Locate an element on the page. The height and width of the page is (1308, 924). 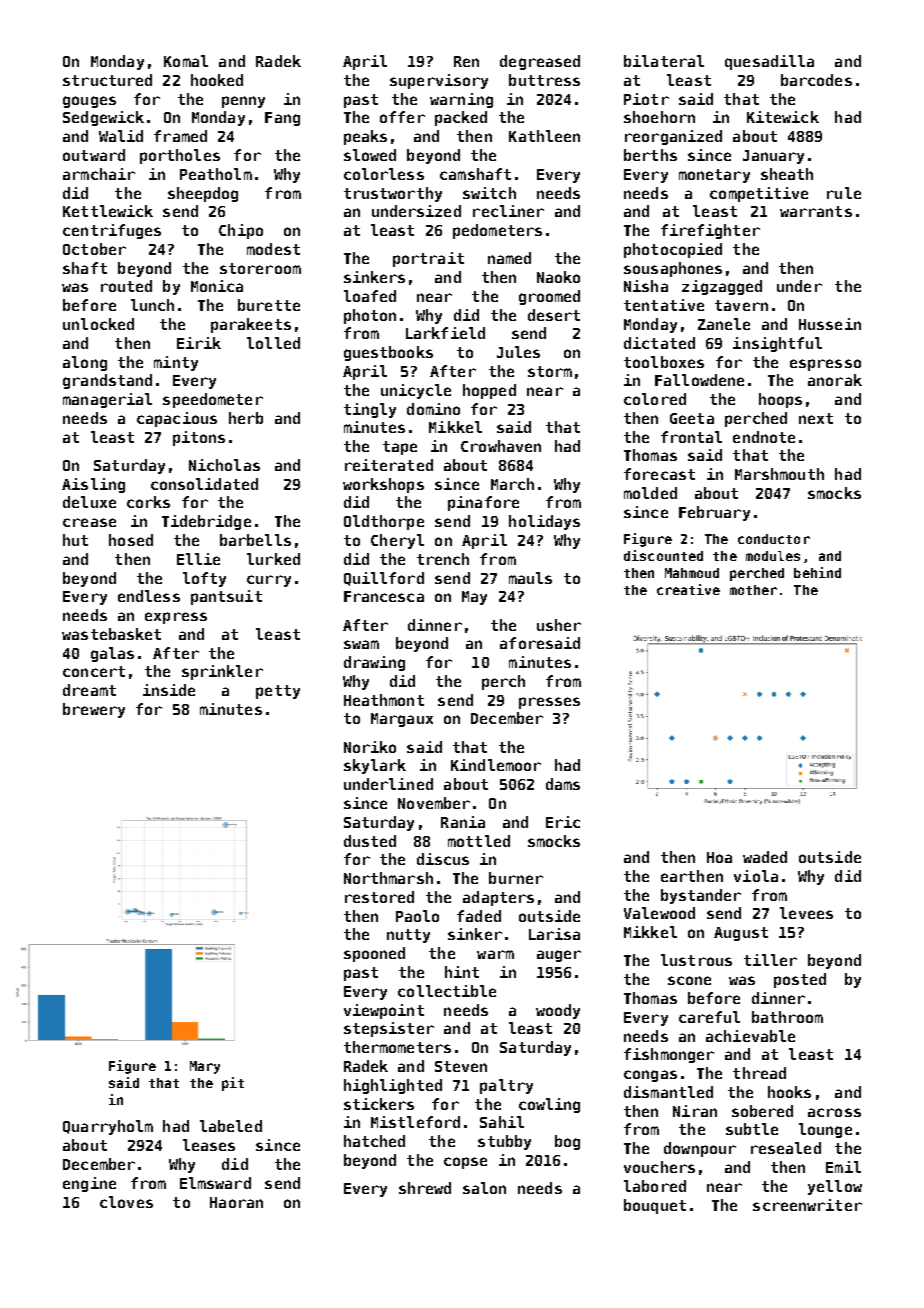
tingly is located at coordinates (370, 410).
